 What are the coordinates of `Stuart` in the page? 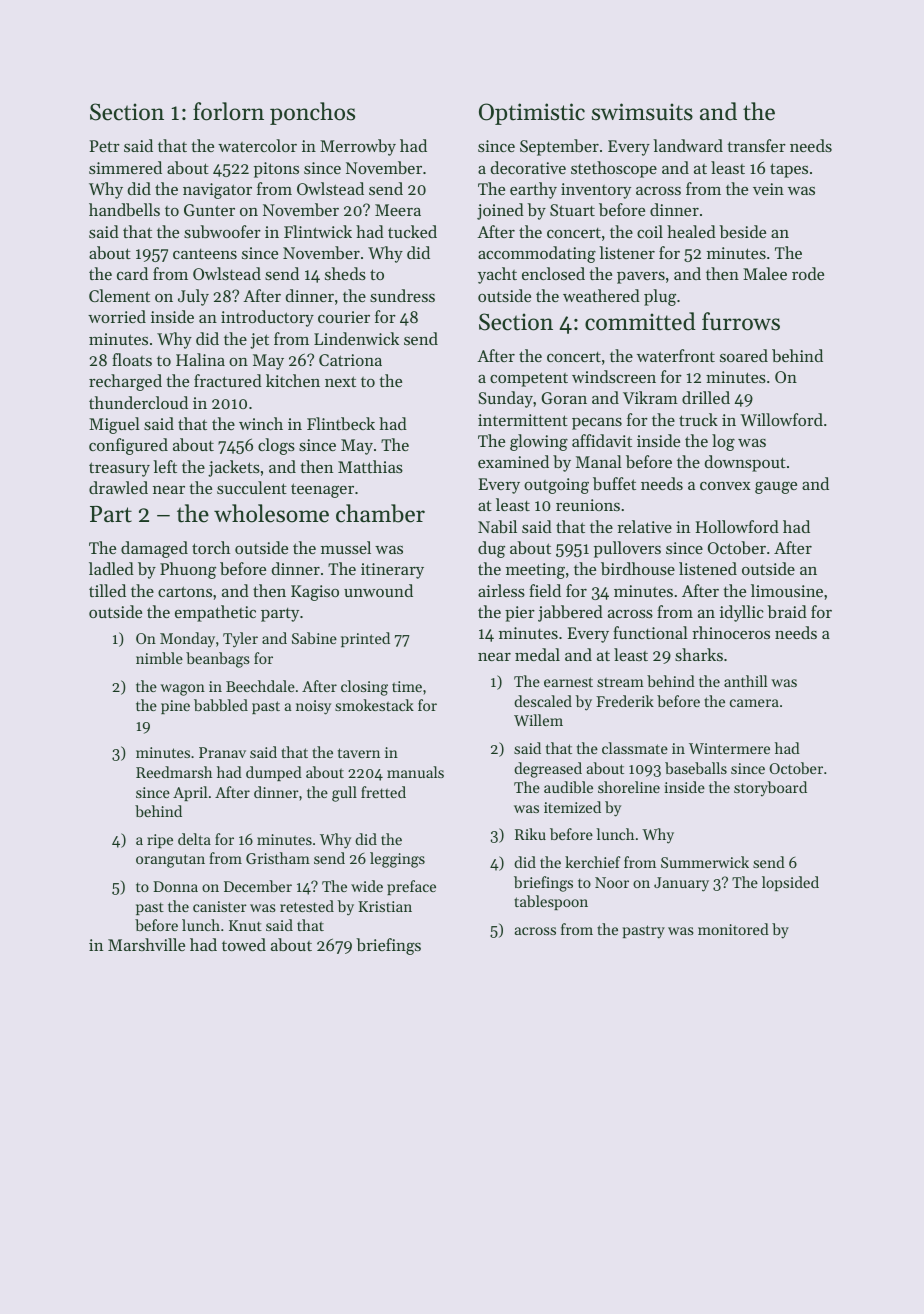 It's located at (572, 210).
